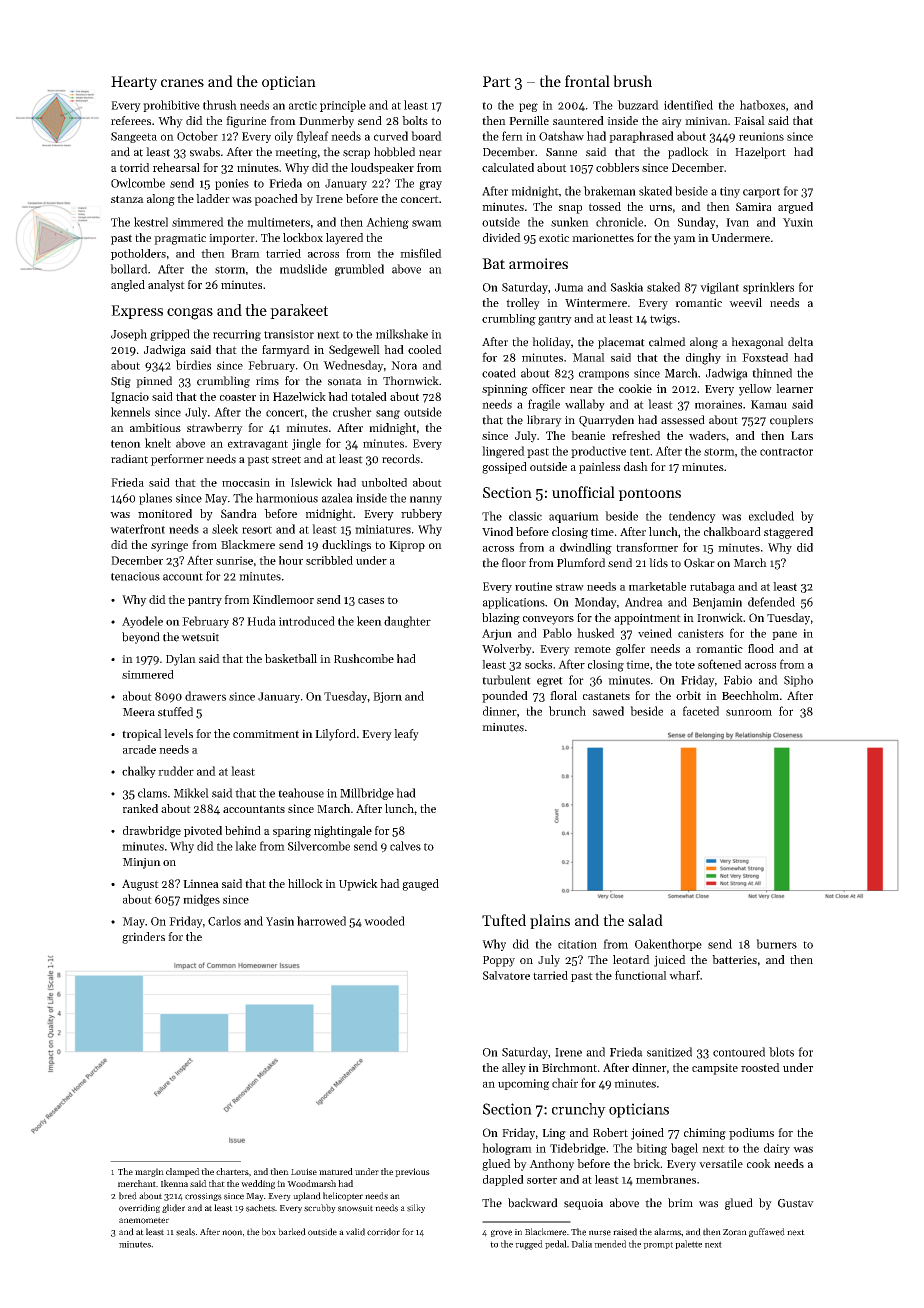 The height and width of the screenshot is (1308, 924). I want to click on pedal, so click(556, 1244).
